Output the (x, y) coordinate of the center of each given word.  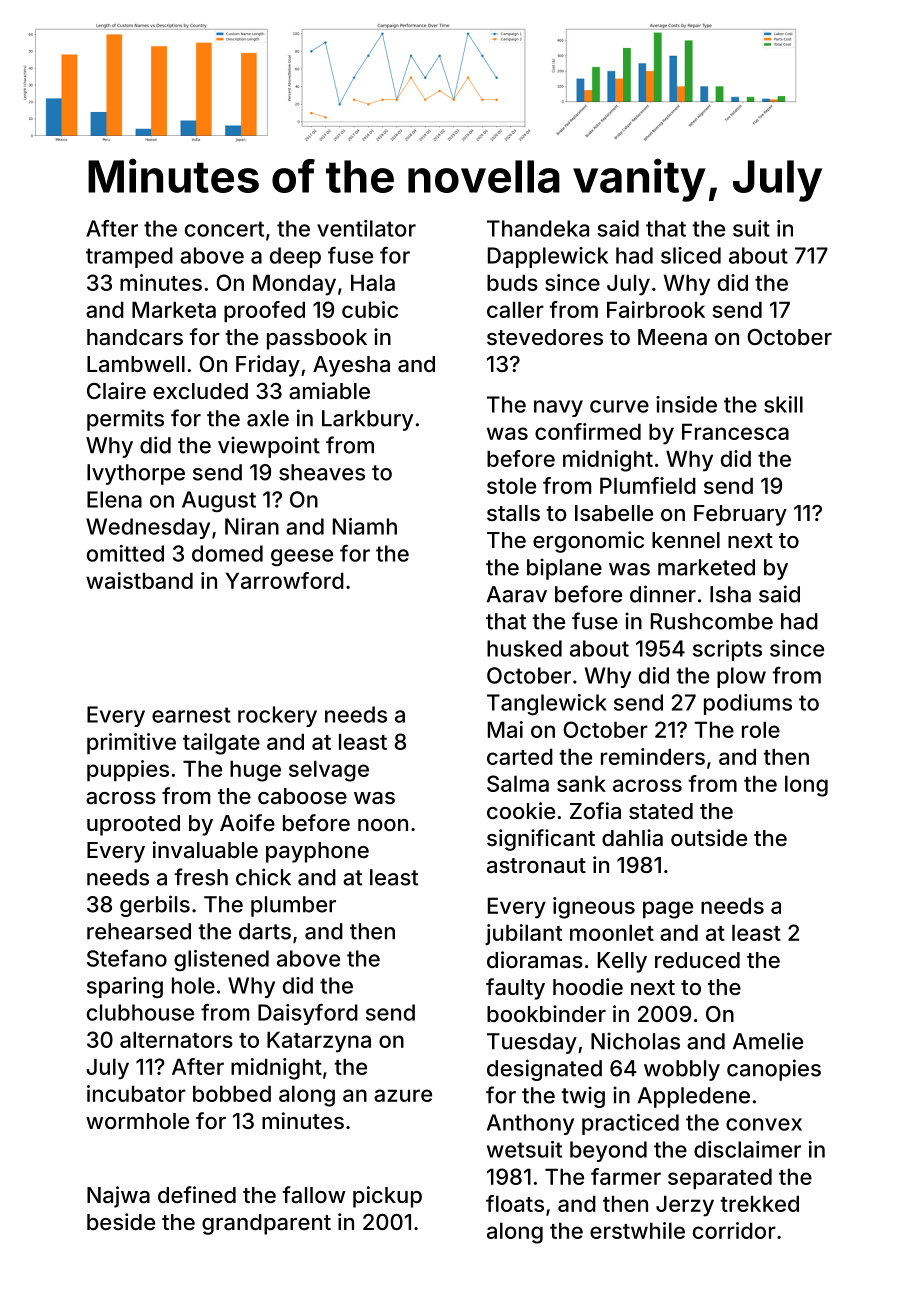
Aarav (517, 594)
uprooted (133, 825)
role (761, 729)
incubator (136, 1093)
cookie (521, 810)
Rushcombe (712, 621)
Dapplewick (548, 257)
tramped (129, 257)
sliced (691, 255)
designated (544, 1070)
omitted (125, 553)
